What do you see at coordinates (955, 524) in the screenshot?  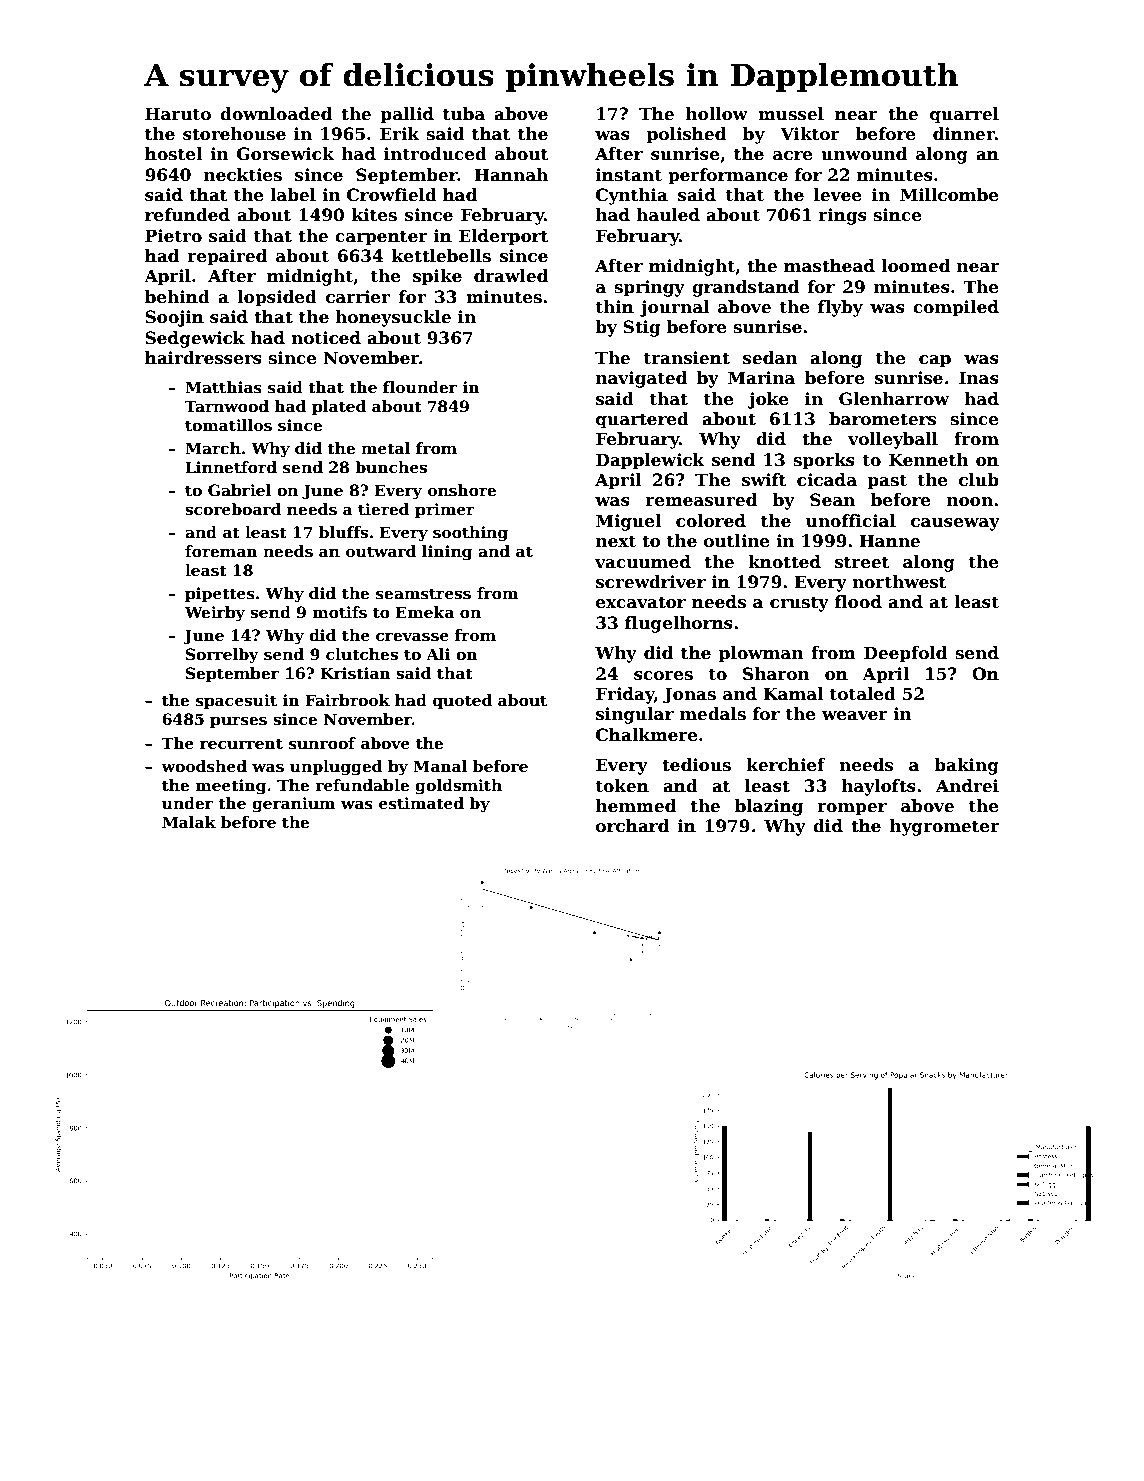 I see `causeway` at bounding box center [955, 524].
